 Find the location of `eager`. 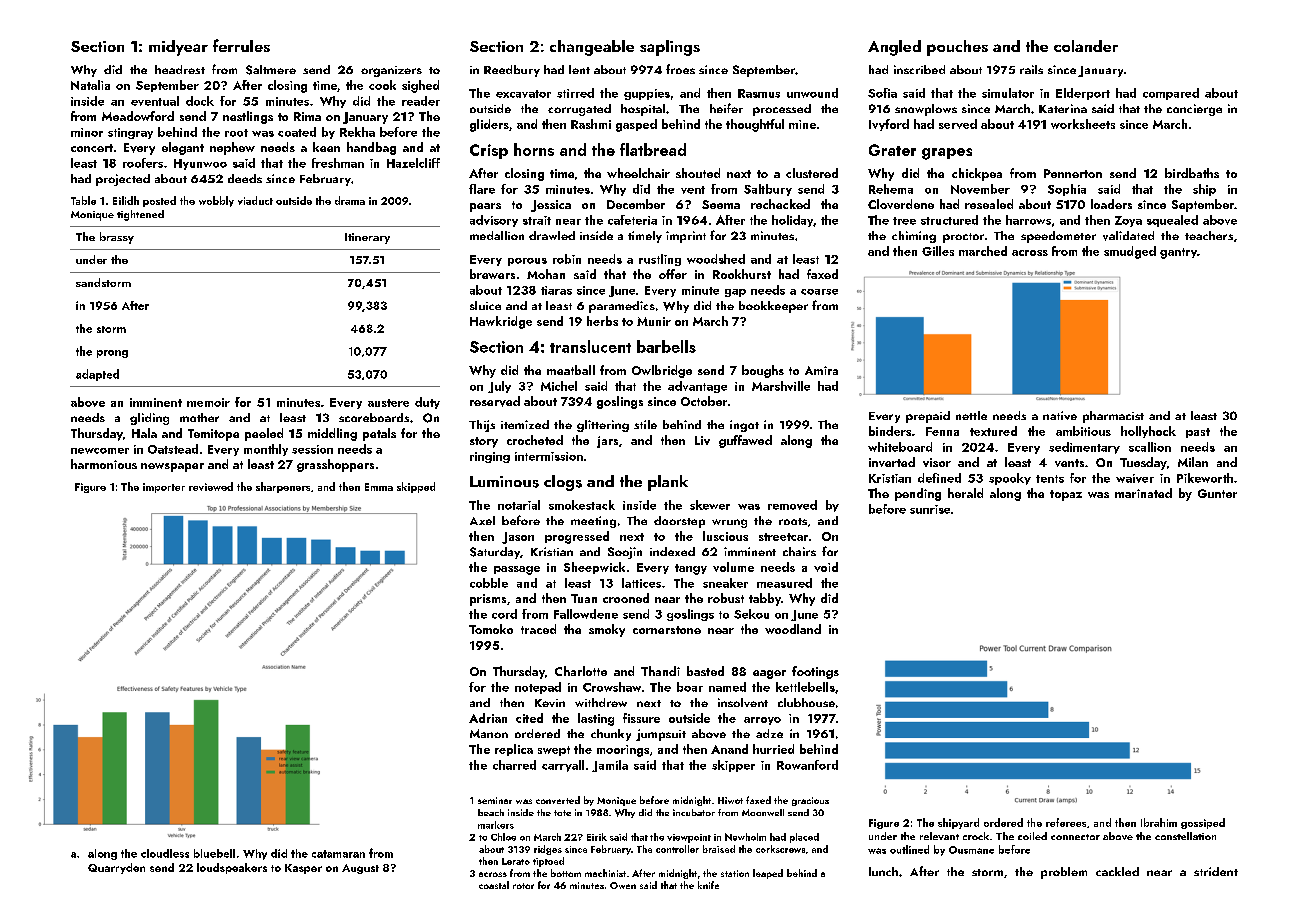

eager is located at coordinates (769, 674).
